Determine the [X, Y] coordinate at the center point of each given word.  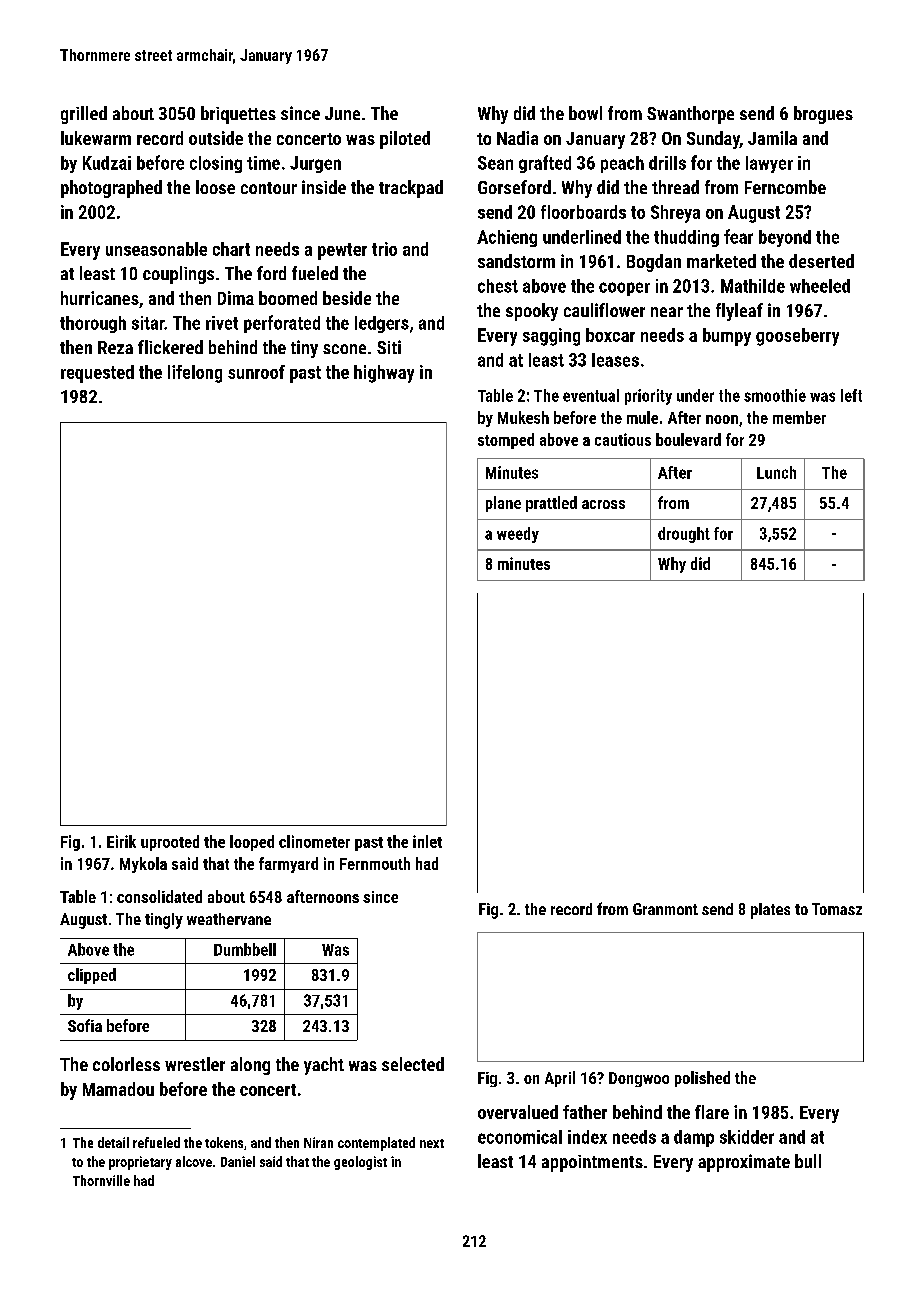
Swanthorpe [690, 115]
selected [413, 1064]
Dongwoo [639, 1079]
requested [97, 374]
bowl [585, 113]
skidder [747, 1137]
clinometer [314, 841]
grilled [84, 115]
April [560, 1079]
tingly [164, 921]
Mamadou [118, 1089]
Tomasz [837, 909]
